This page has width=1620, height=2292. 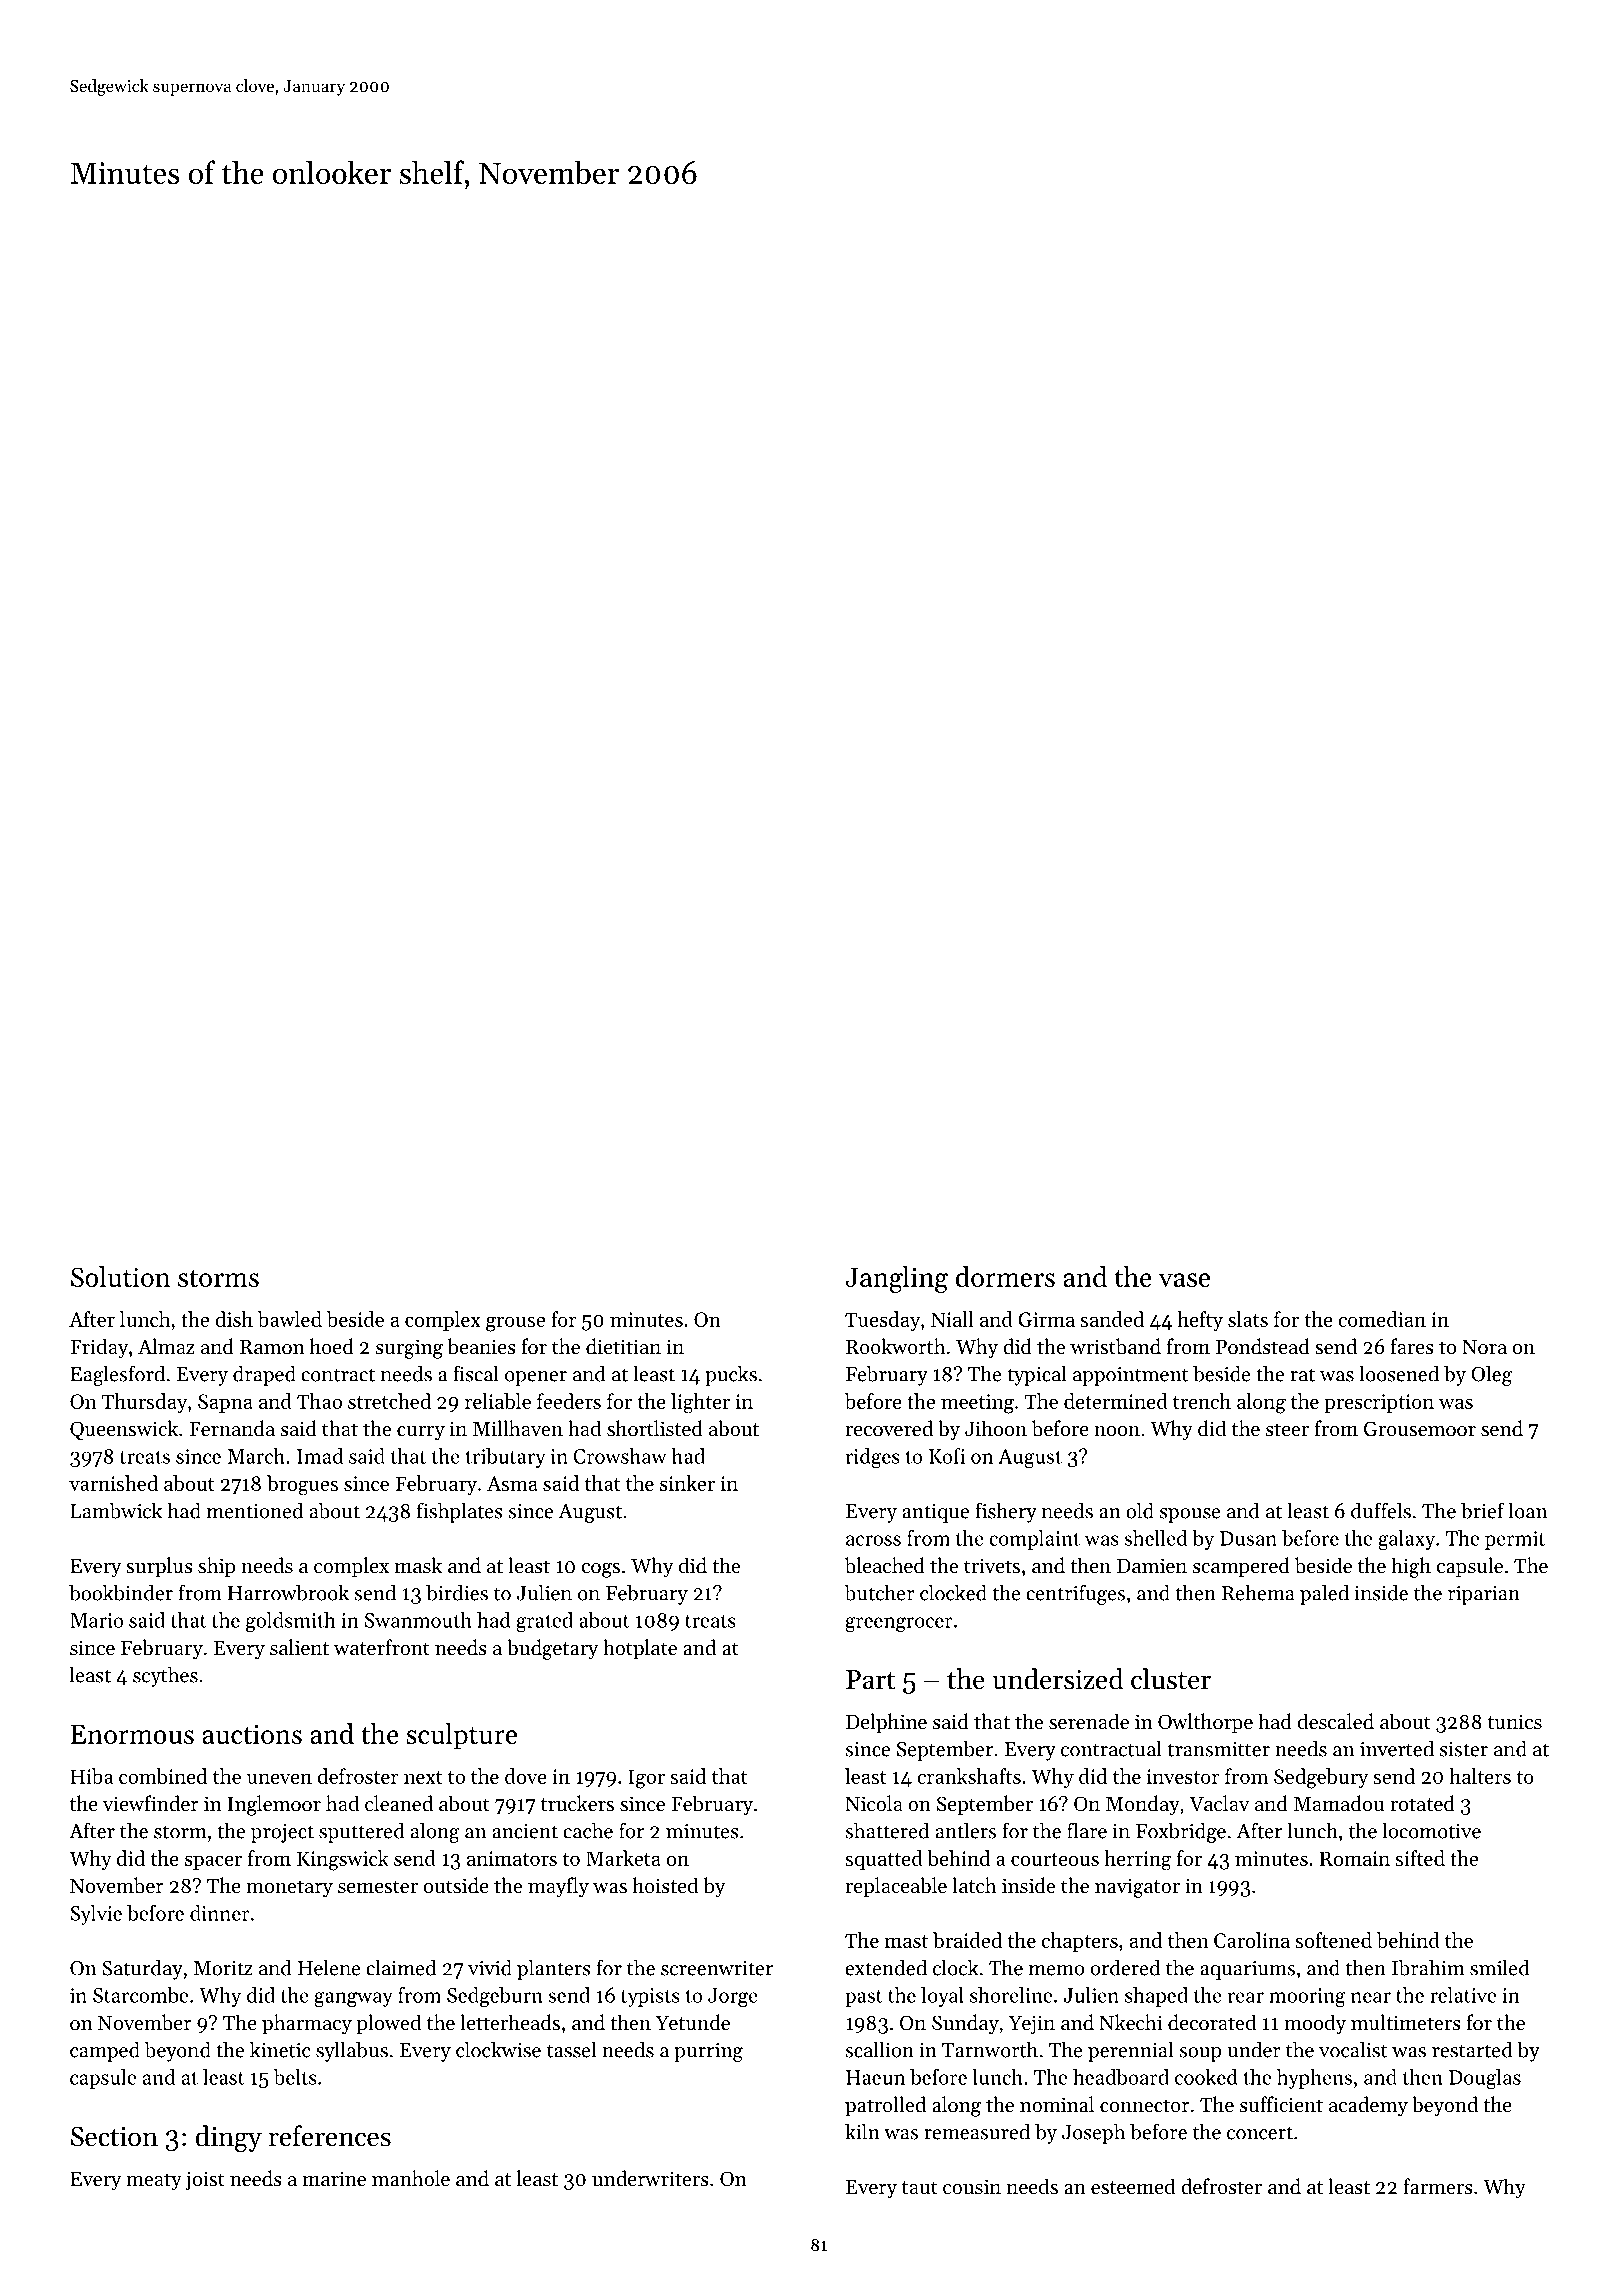 What do you see at coordinates (885, 1565) in the page?
I see `bleached` at bounding box center [885, 1565].
